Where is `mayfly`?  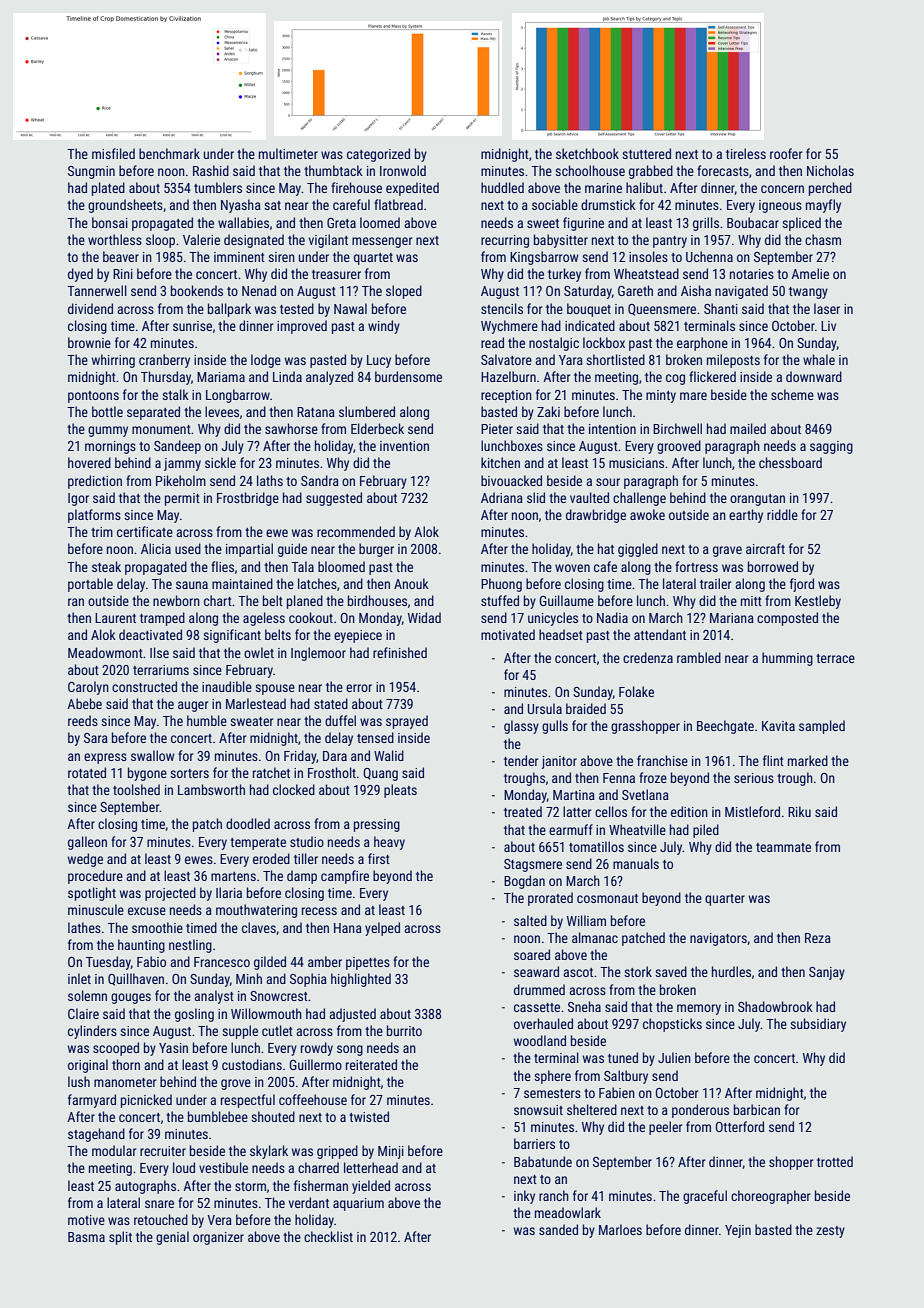 mayfly is located at coordinates (823, 206).
